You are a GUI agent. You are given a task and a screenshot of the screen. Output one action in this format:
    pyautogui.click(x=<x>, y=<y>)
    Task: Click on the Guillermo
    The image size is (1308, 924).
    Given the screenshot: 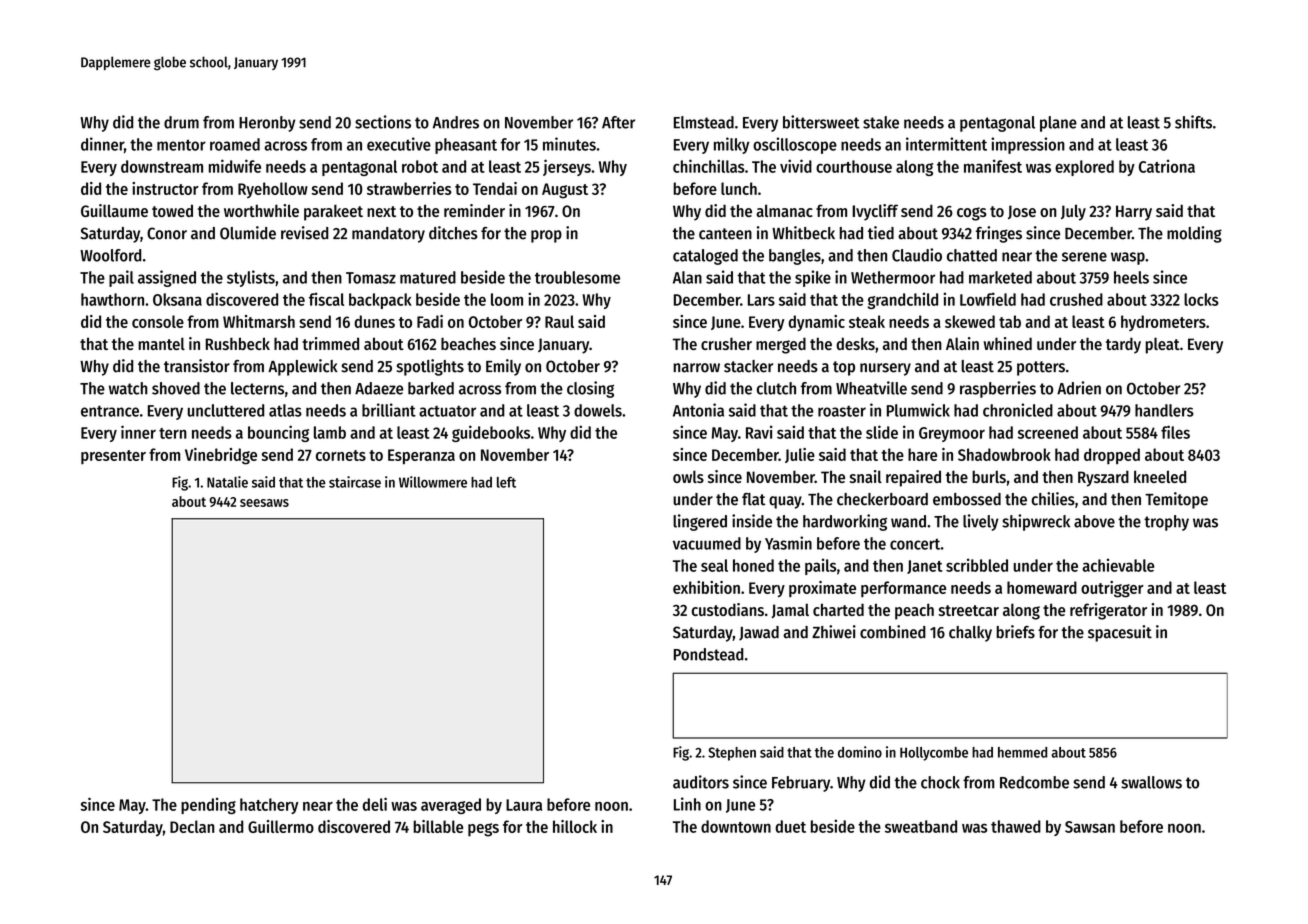 What is the action you would take?
    pyautogui.click(x=281, y=826)
